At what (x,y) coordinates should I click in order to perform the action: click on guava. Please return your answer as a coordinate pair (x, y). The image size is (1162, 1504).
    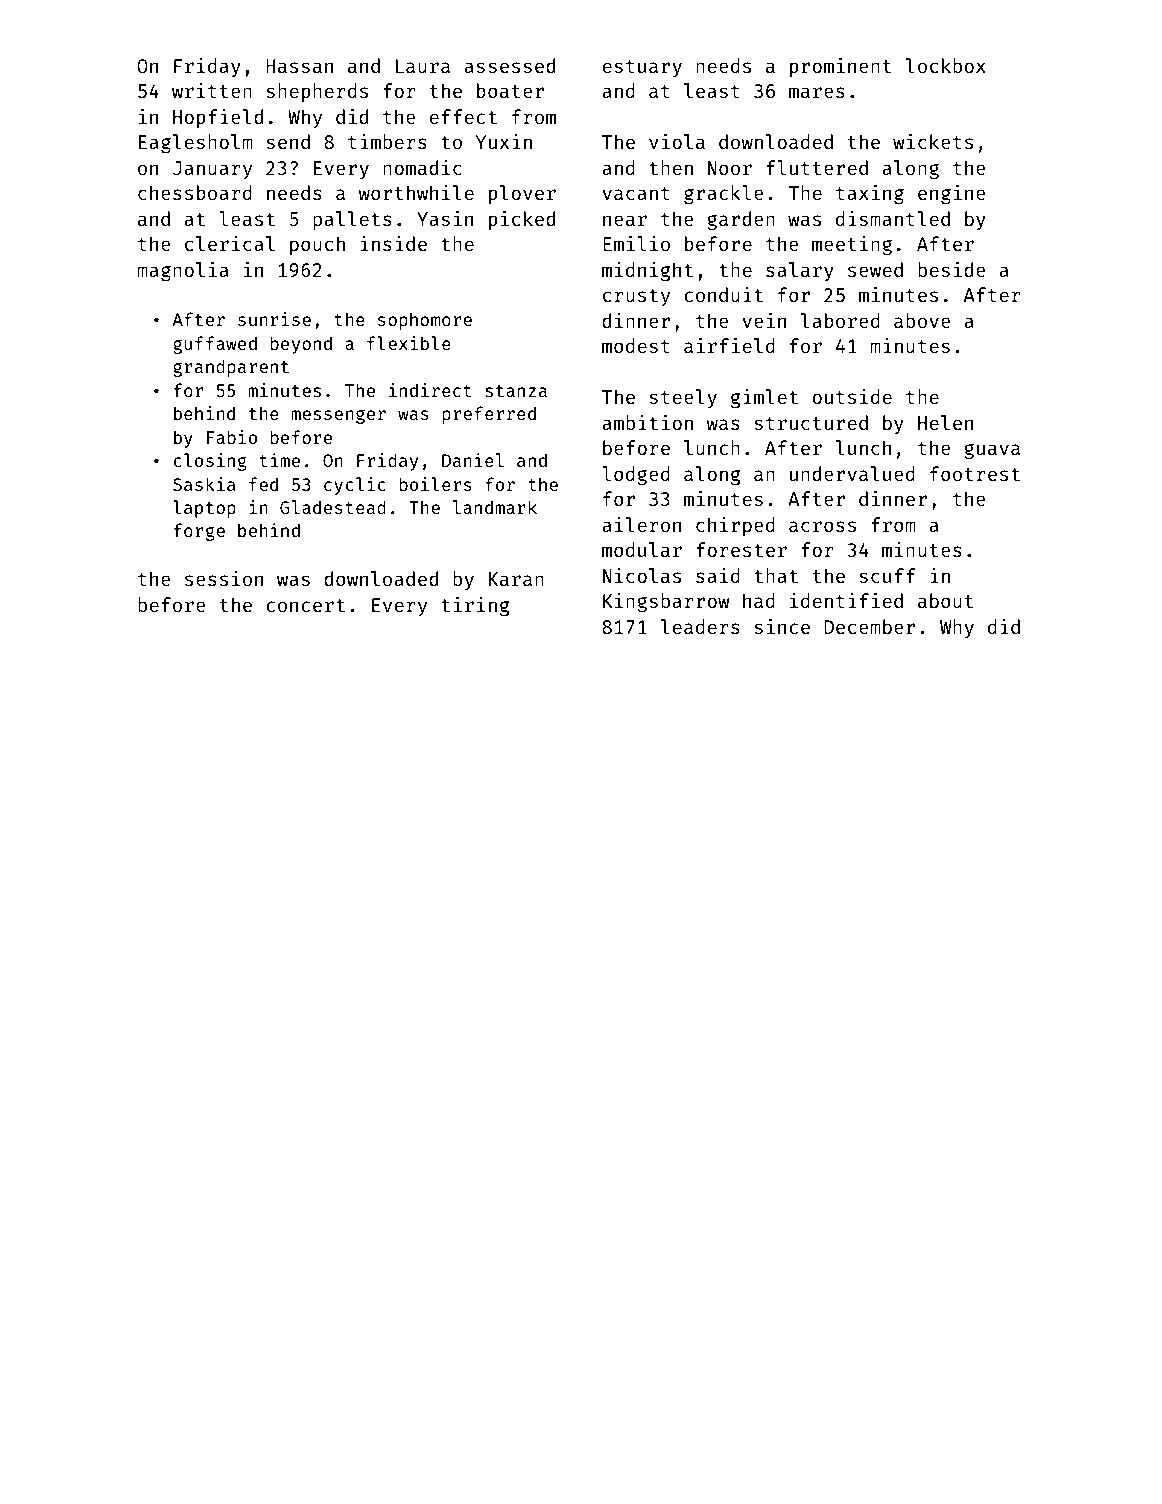
    Looking at the image, I should click on (992, 452).
